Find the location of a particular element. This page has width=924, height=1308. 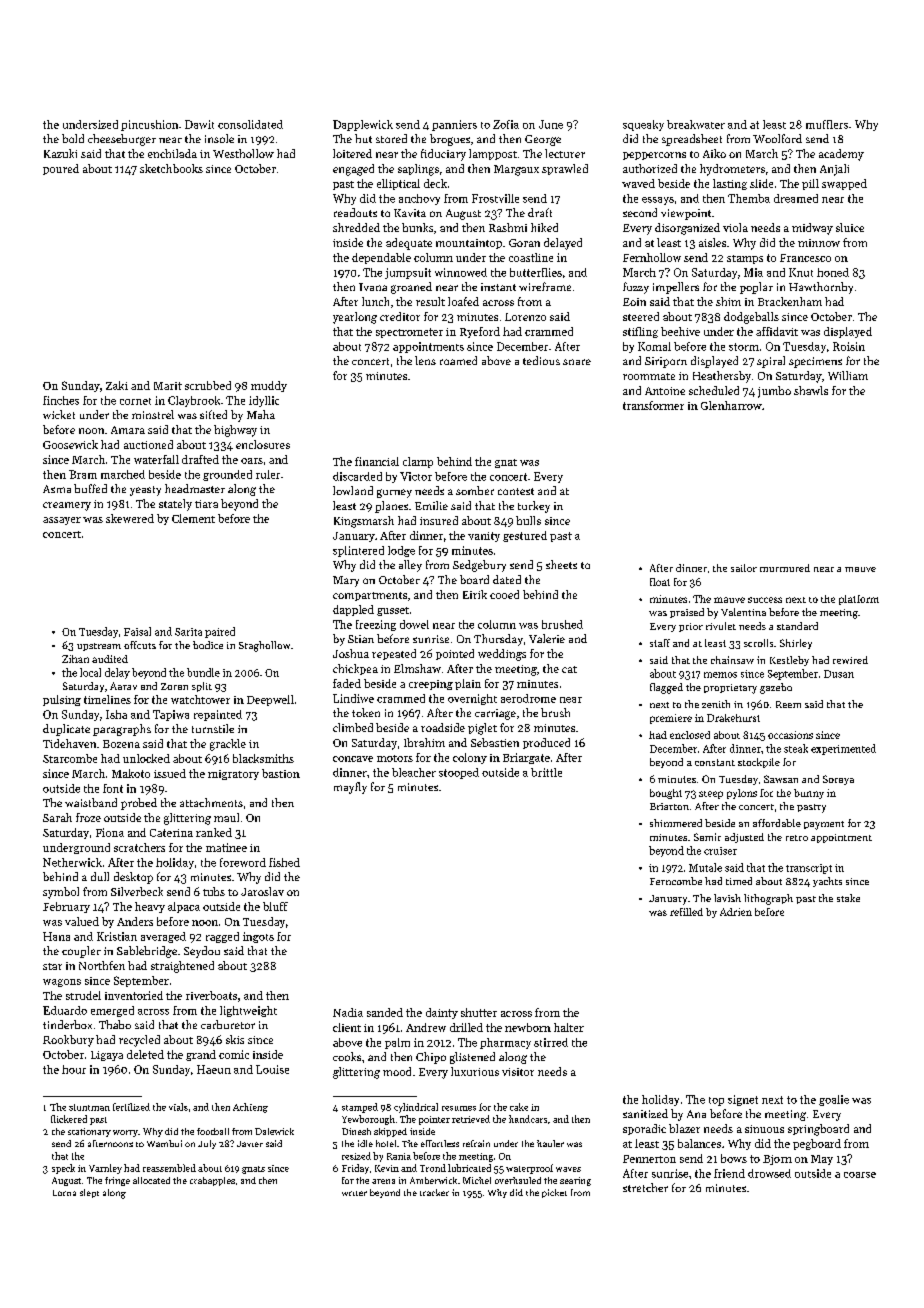

Fiona is located at coordinates (110, 832).
